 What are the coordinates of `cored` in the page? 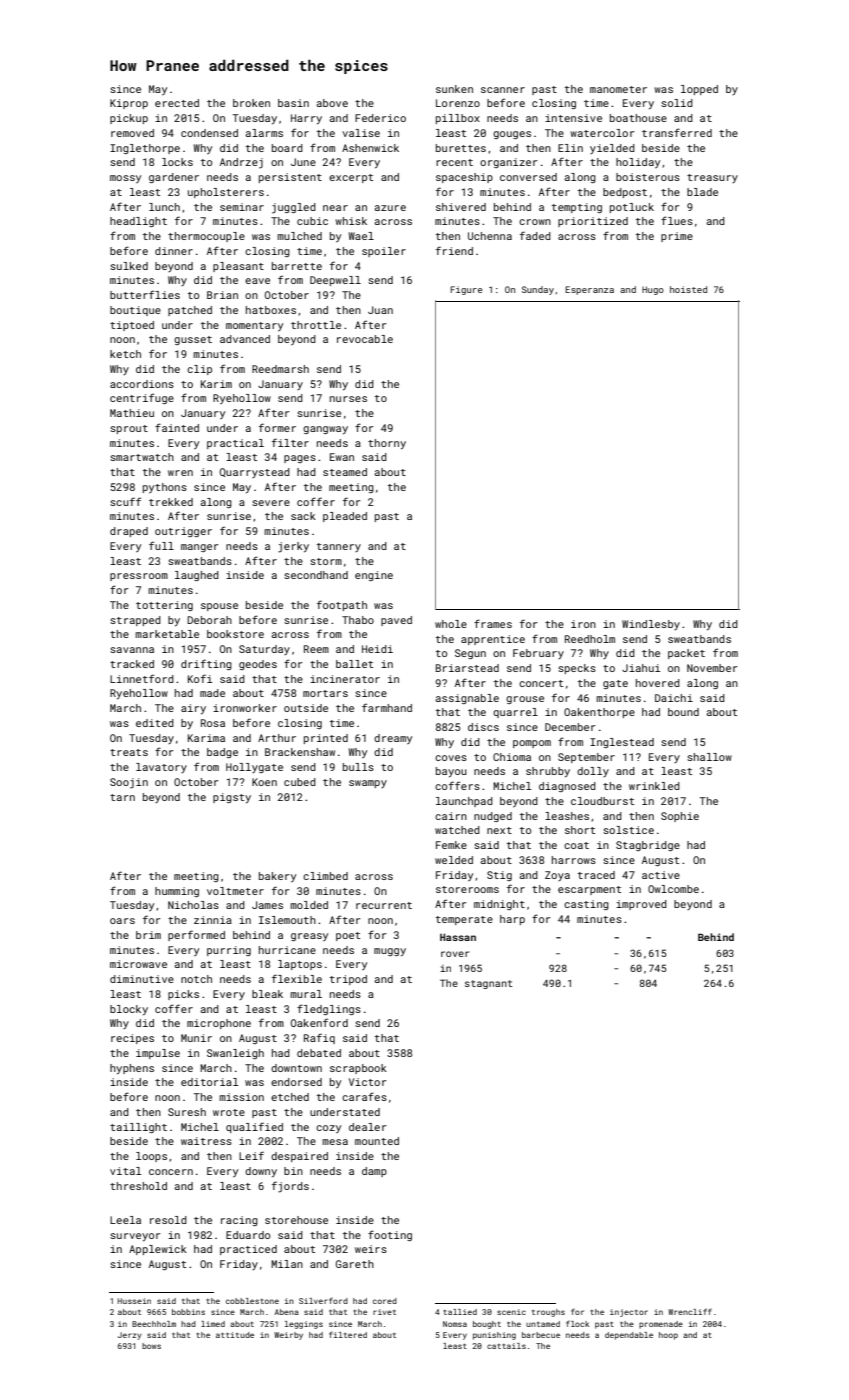 It's located at (385, 1301).
